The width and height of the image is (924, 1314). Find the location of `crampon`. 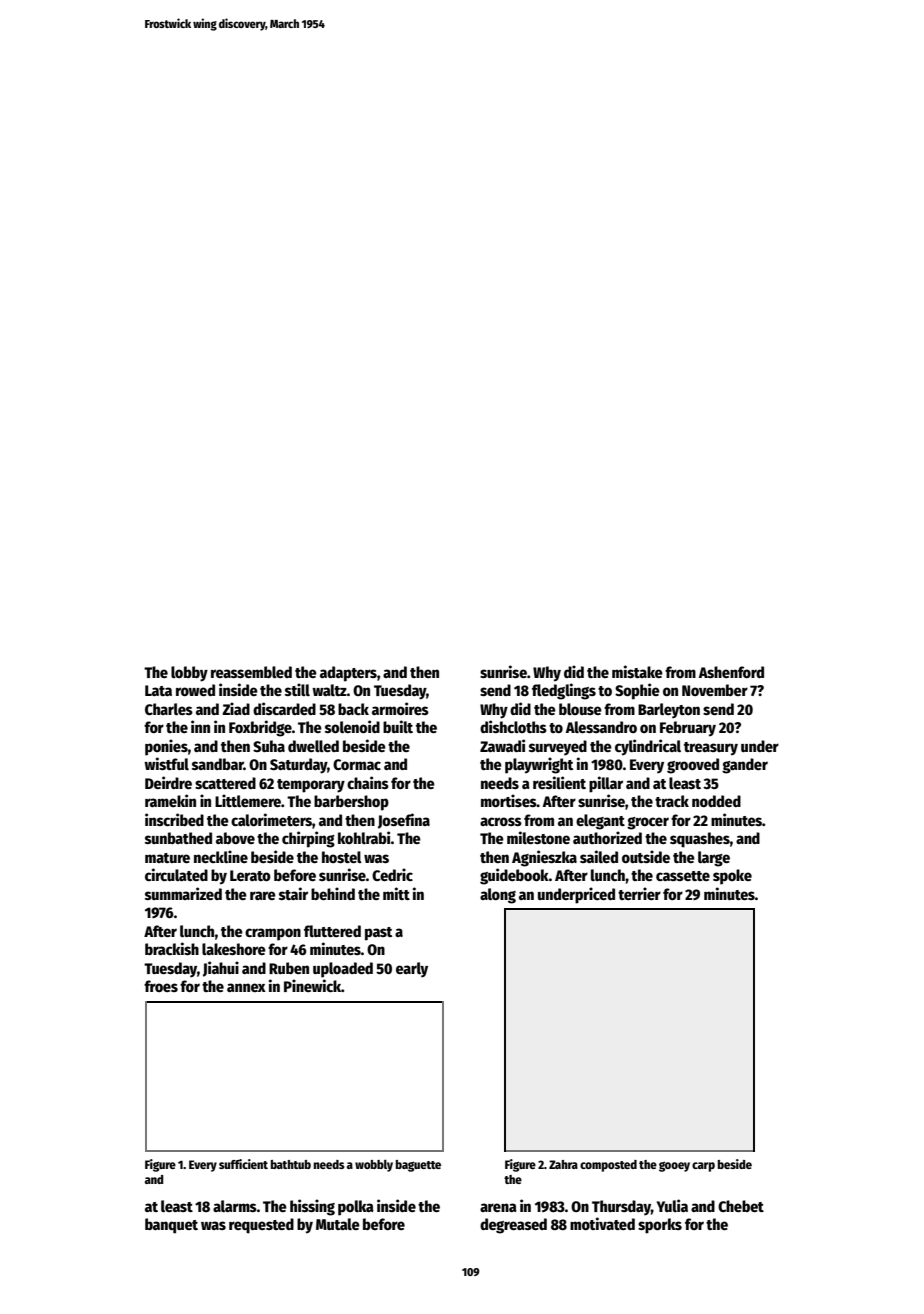

crampon is located at coordinates (273, 934).
